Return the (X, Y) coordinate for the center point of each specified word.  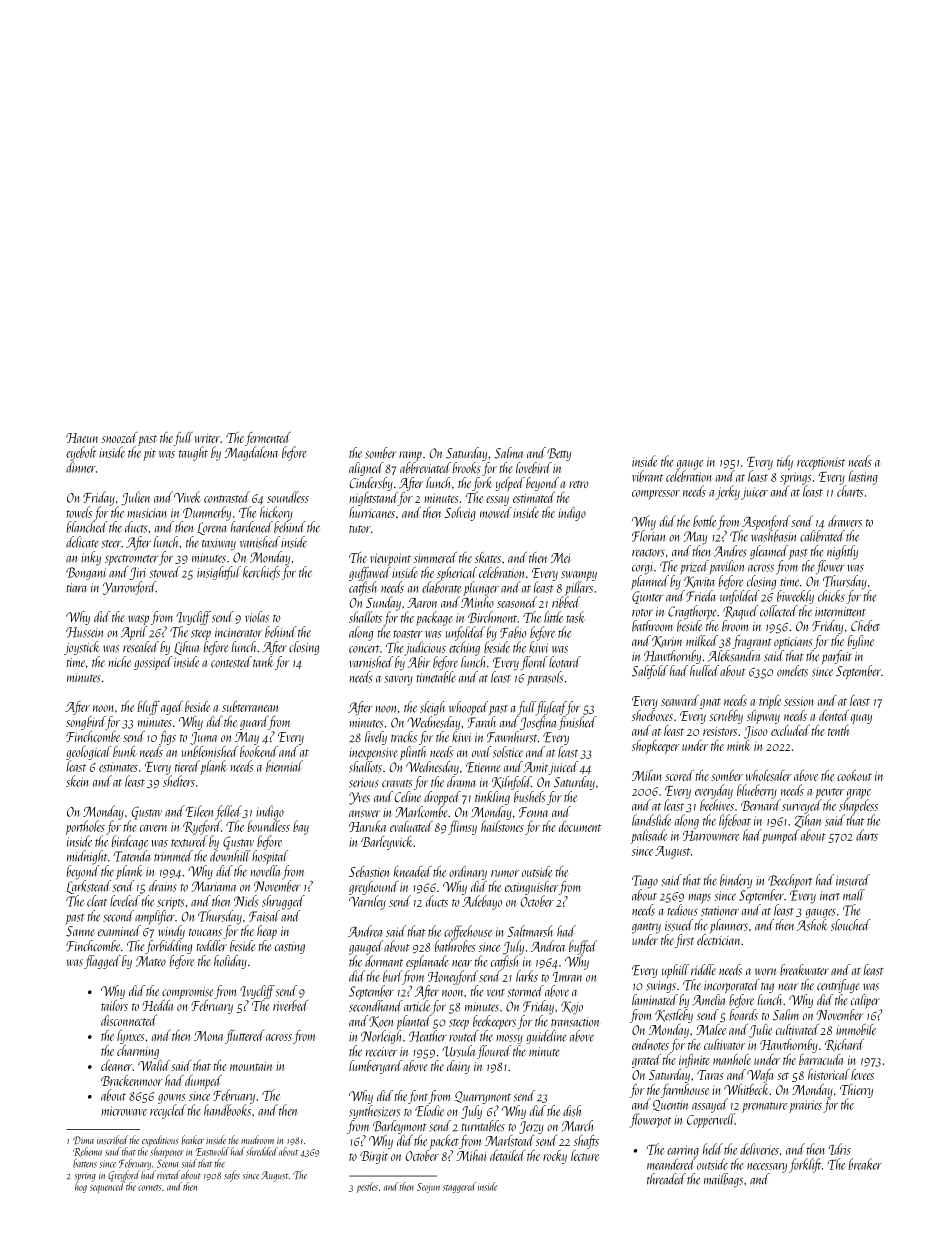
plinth (413, 753)
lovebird (534, 467)
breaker (865, 1164)
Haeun (82, 438)
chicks (831, 596)
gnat (710, 703)
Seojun (428, 1188)
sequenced (107, 1187)
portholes (85, 827)
